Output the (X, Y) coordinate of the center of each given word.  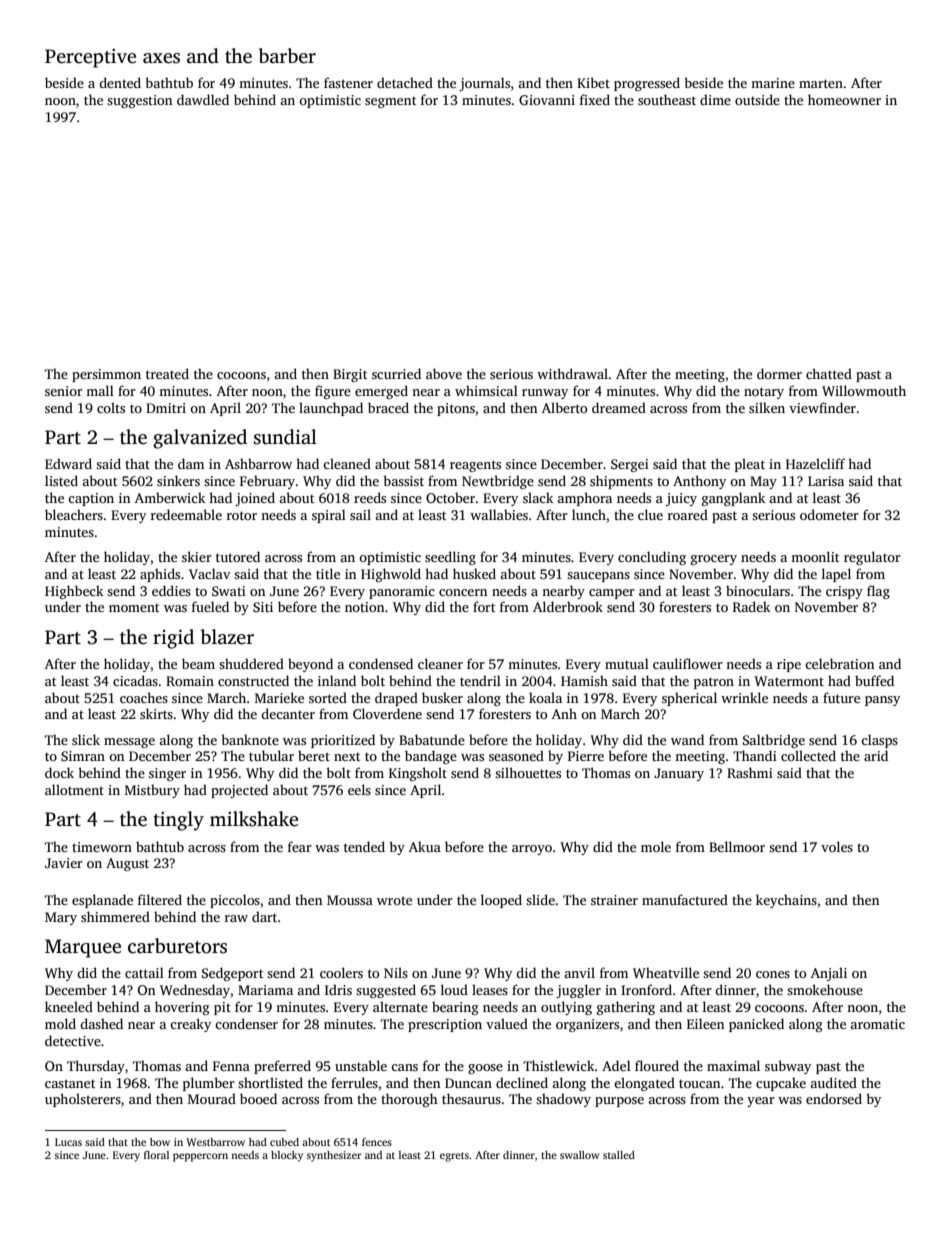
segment (390, 102)
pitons (456, 409)
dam (191, 463)
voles (837, 846)
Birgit (350, 375)
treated (167, 373)
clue (650, 514)
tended (364, 846)
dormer (779, 373)
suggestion (139, 101)
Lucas (68, 1142)
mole (656, 846)
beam (198, 663)
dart (264, 916)
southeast (667, 99)
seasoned (516, 755)
